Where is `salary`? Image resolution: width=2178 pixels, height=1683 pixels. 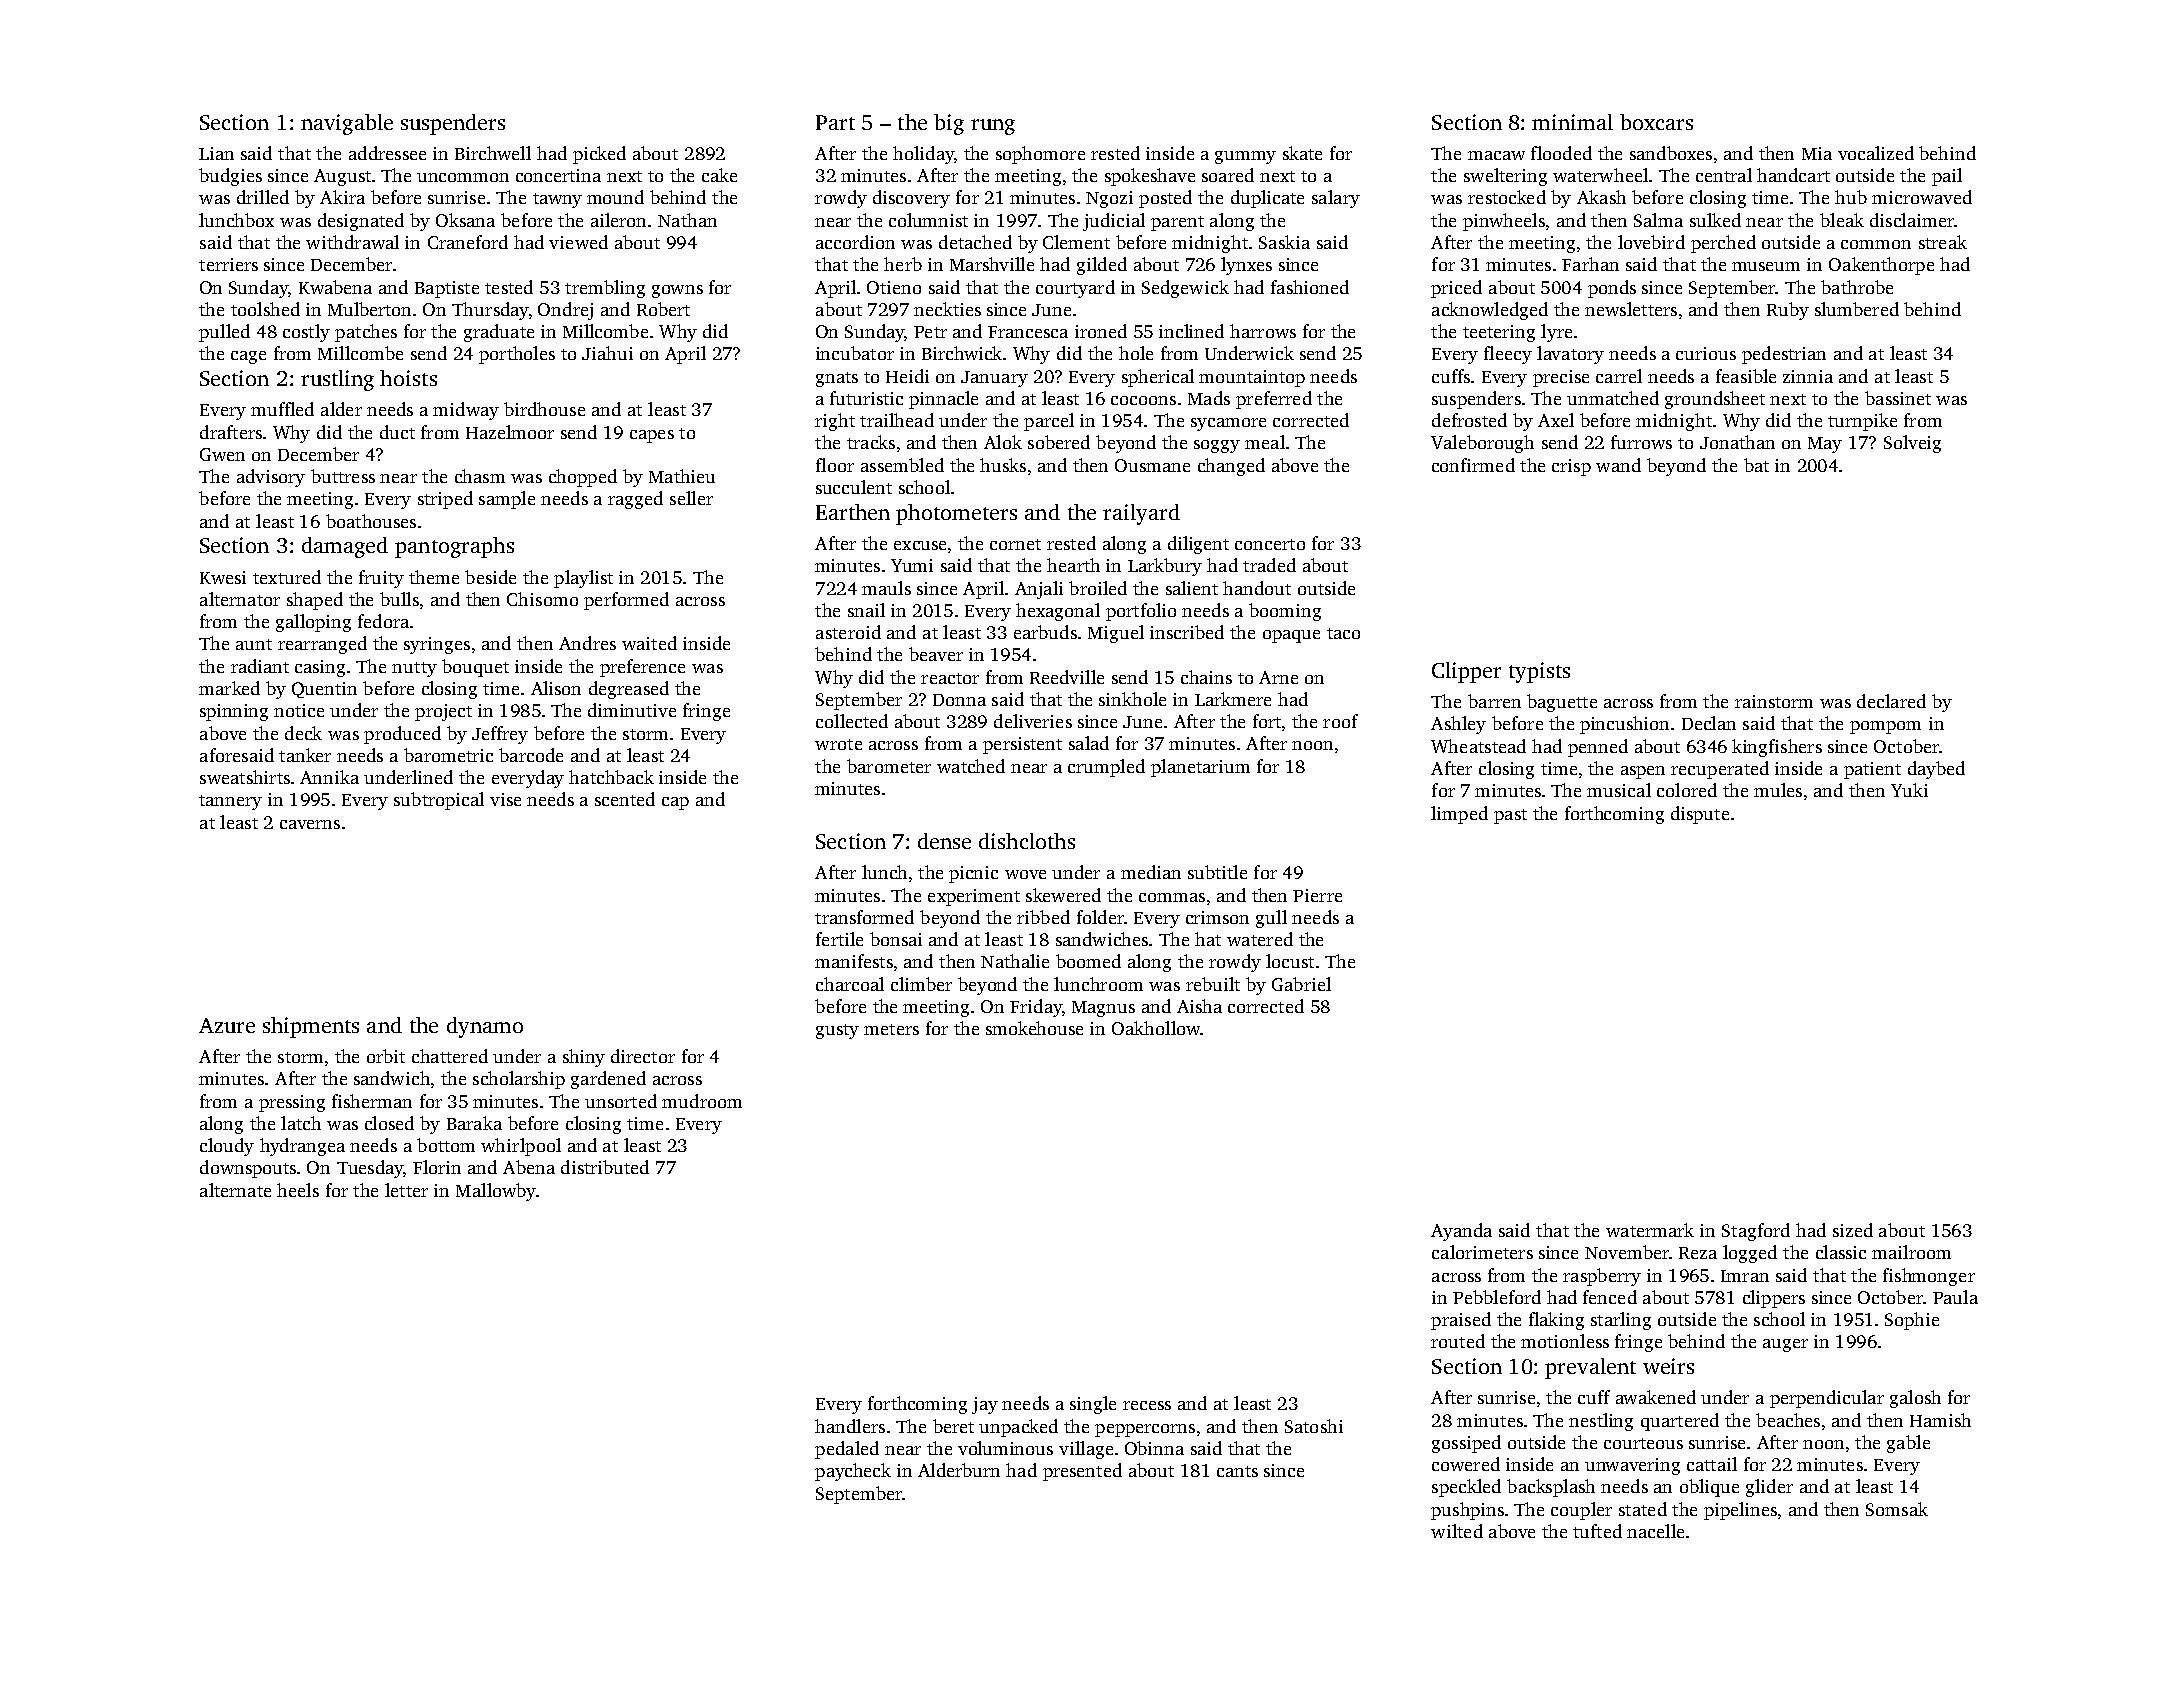 salary is located at coordinates (1336, 199).
